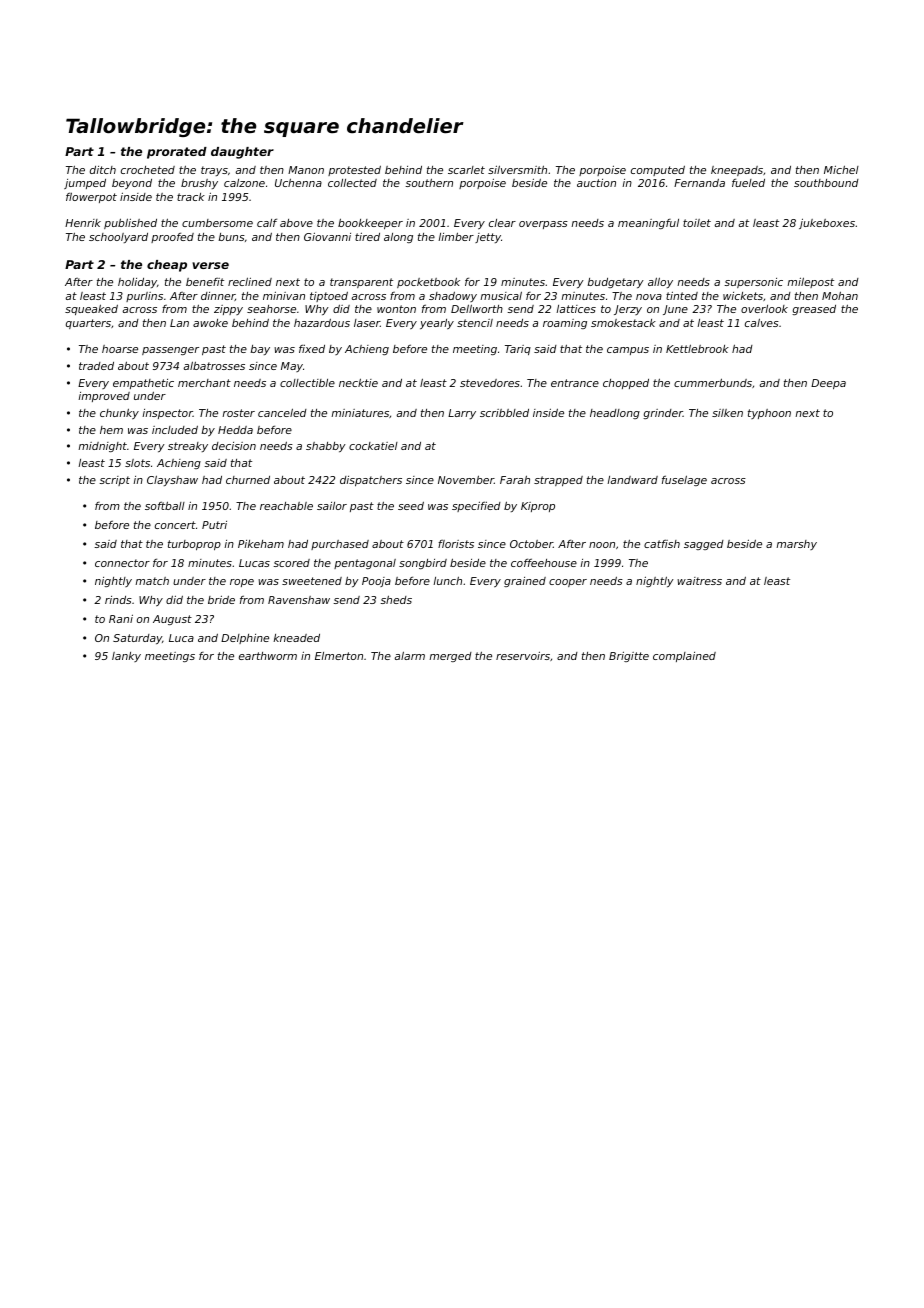 This document has width=924, height=1308. Describe the element at coordinates (684, 657) in the document. I see `complained` at that location.
